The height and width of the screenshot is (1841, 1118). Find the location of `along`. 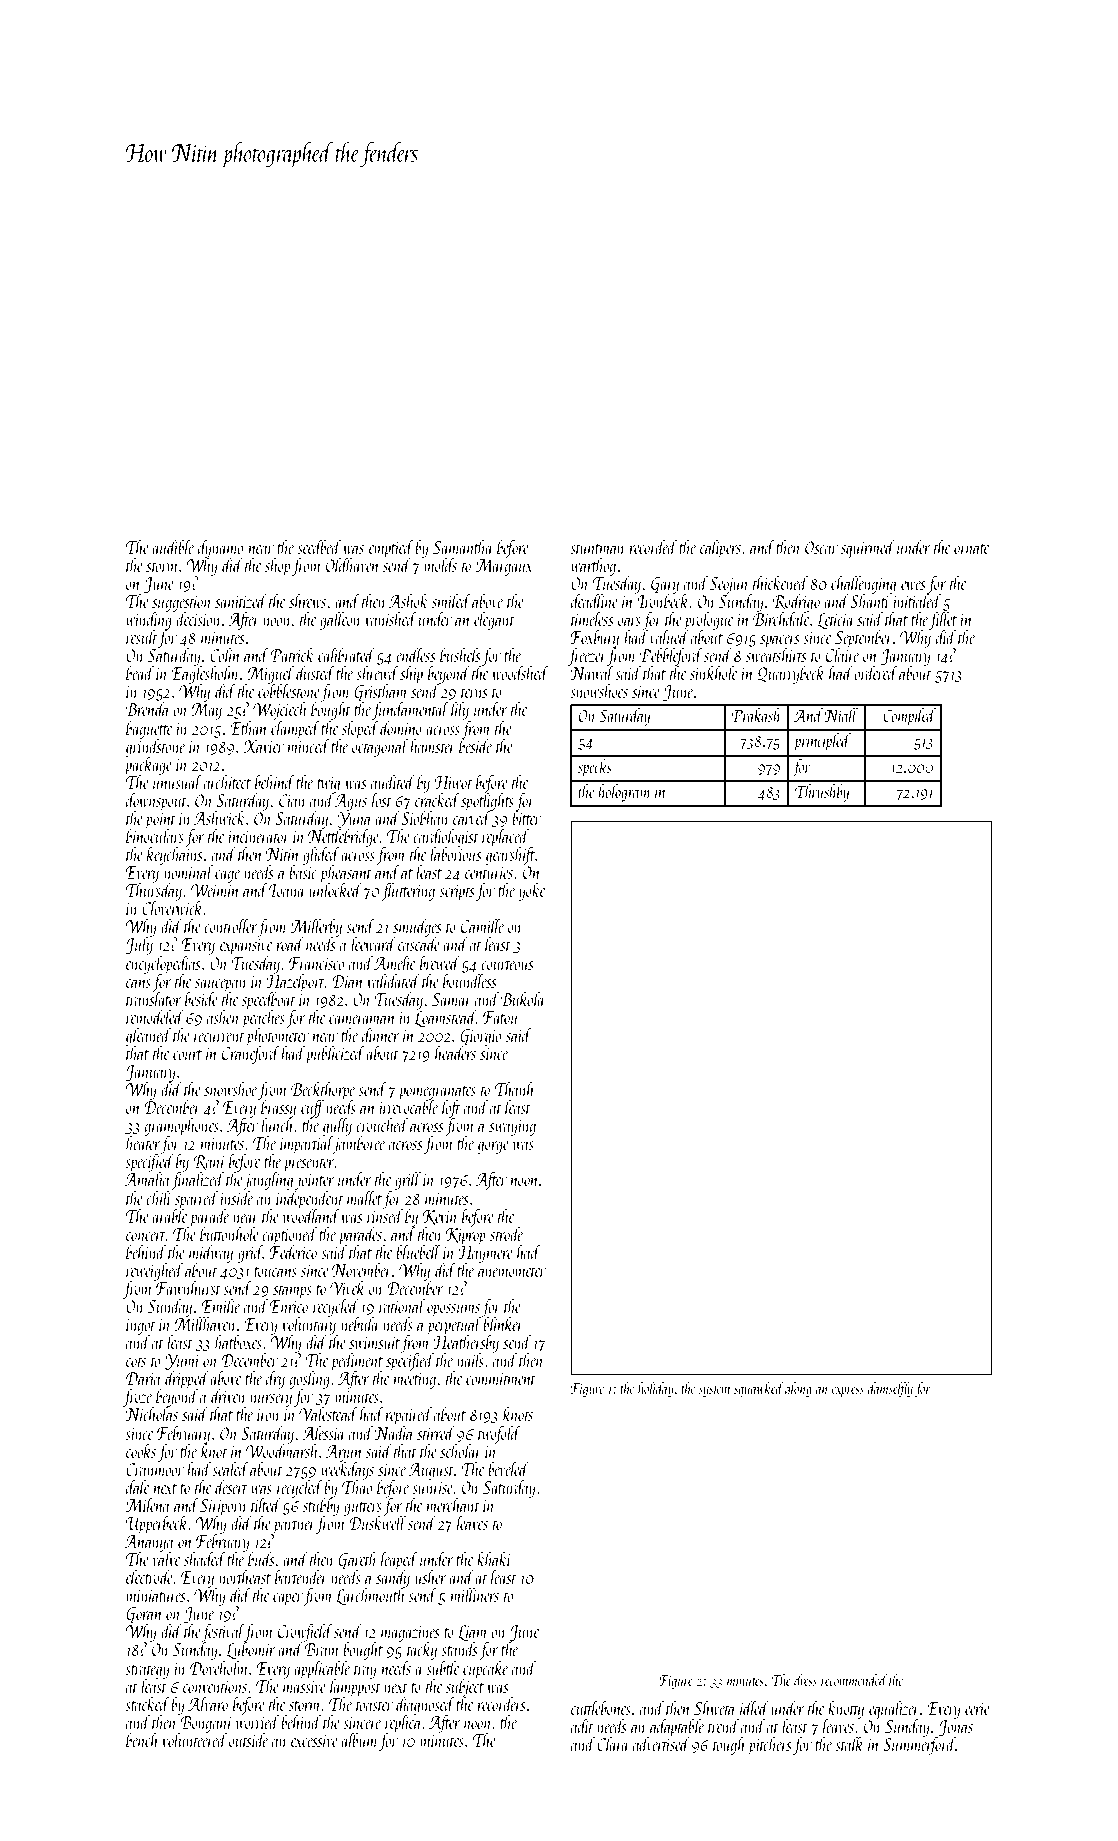

along is located at coordinates (798, 1389).
